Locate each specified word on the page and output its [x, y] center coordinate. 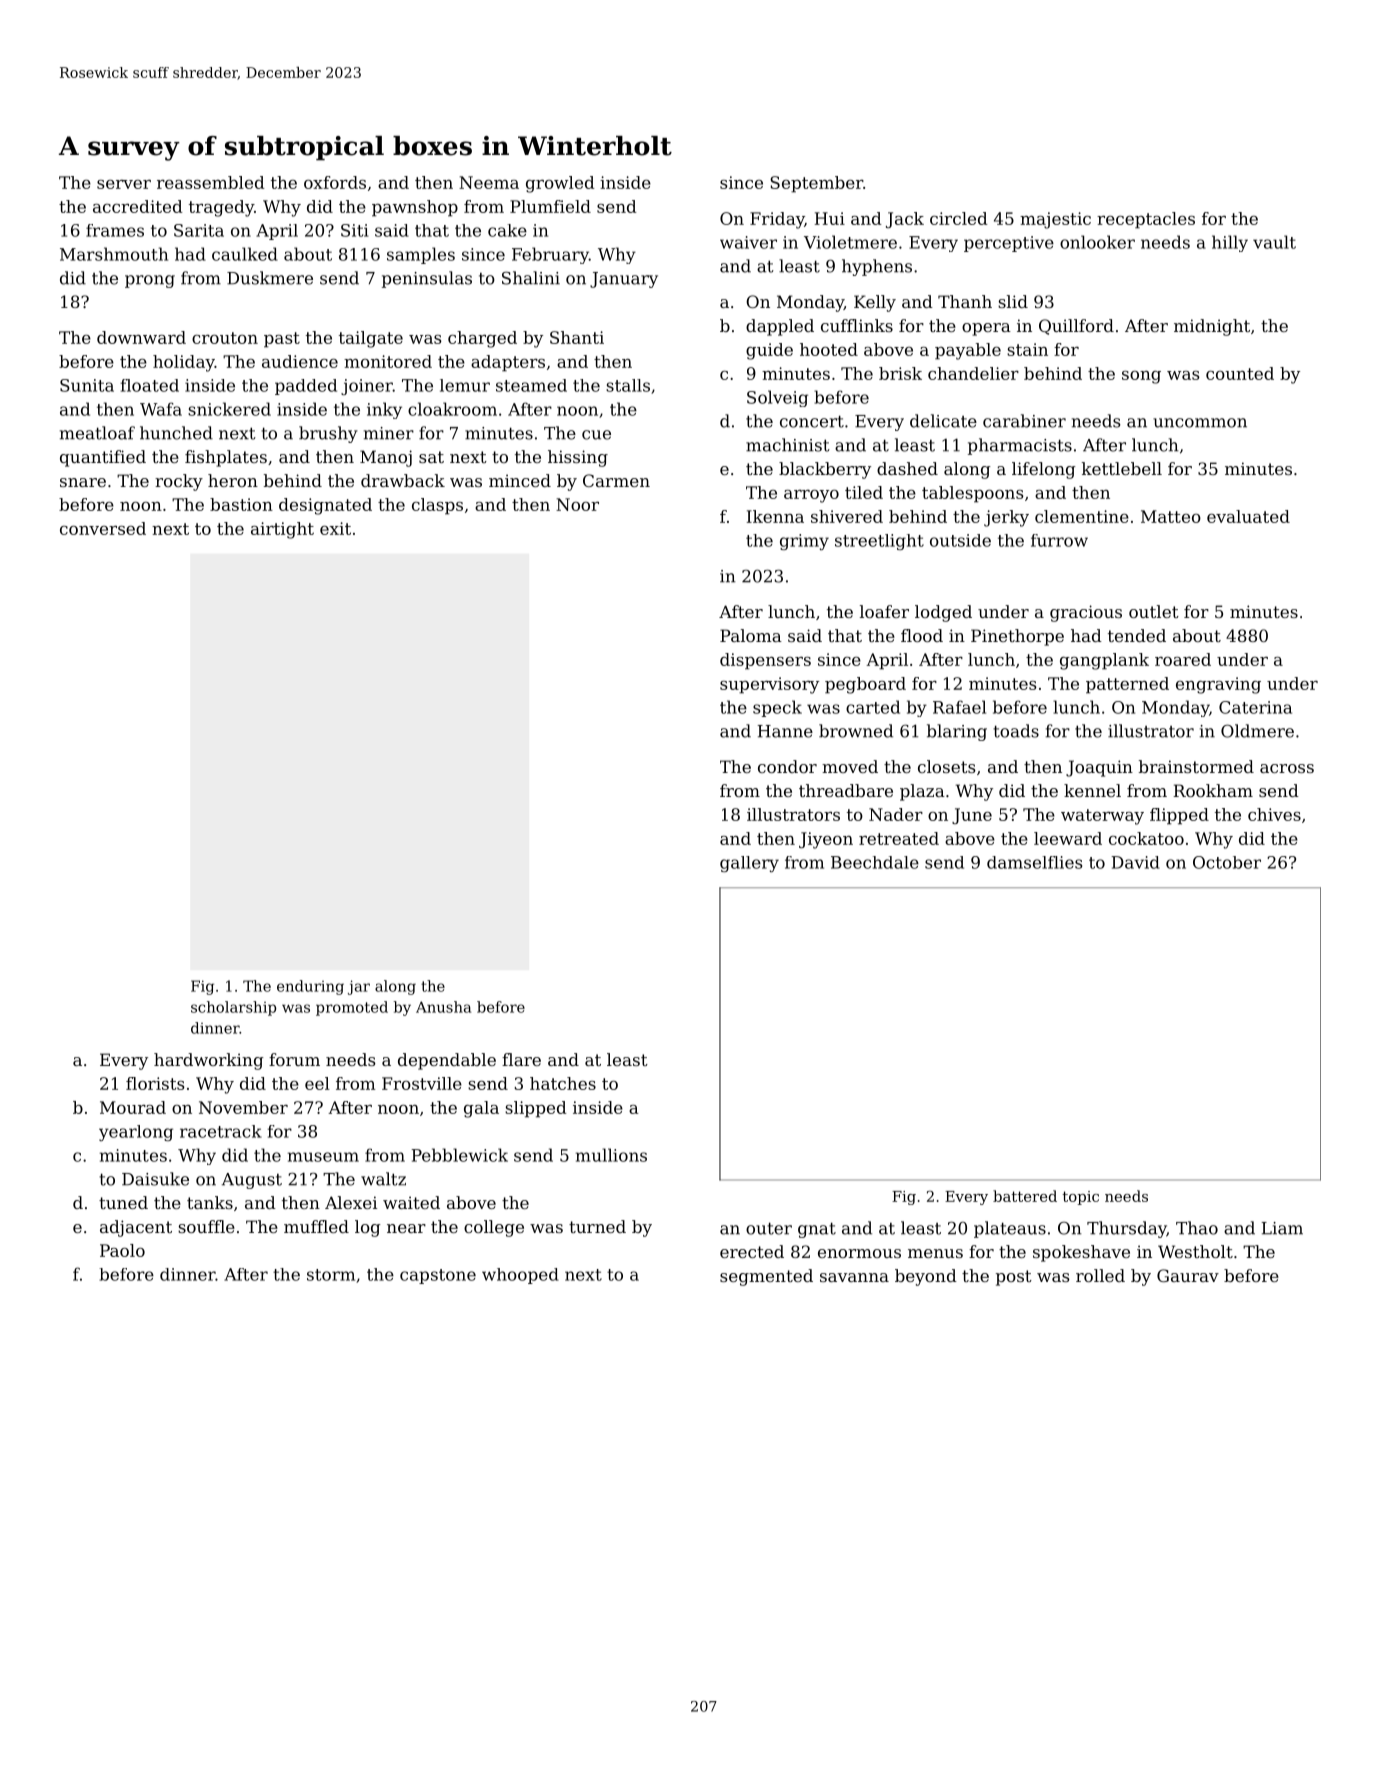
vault [1274, 242]
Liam [1282, 1228]
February [550, 255]
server [124, 184]
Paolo [122, 1250]
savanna [854, 1277]
